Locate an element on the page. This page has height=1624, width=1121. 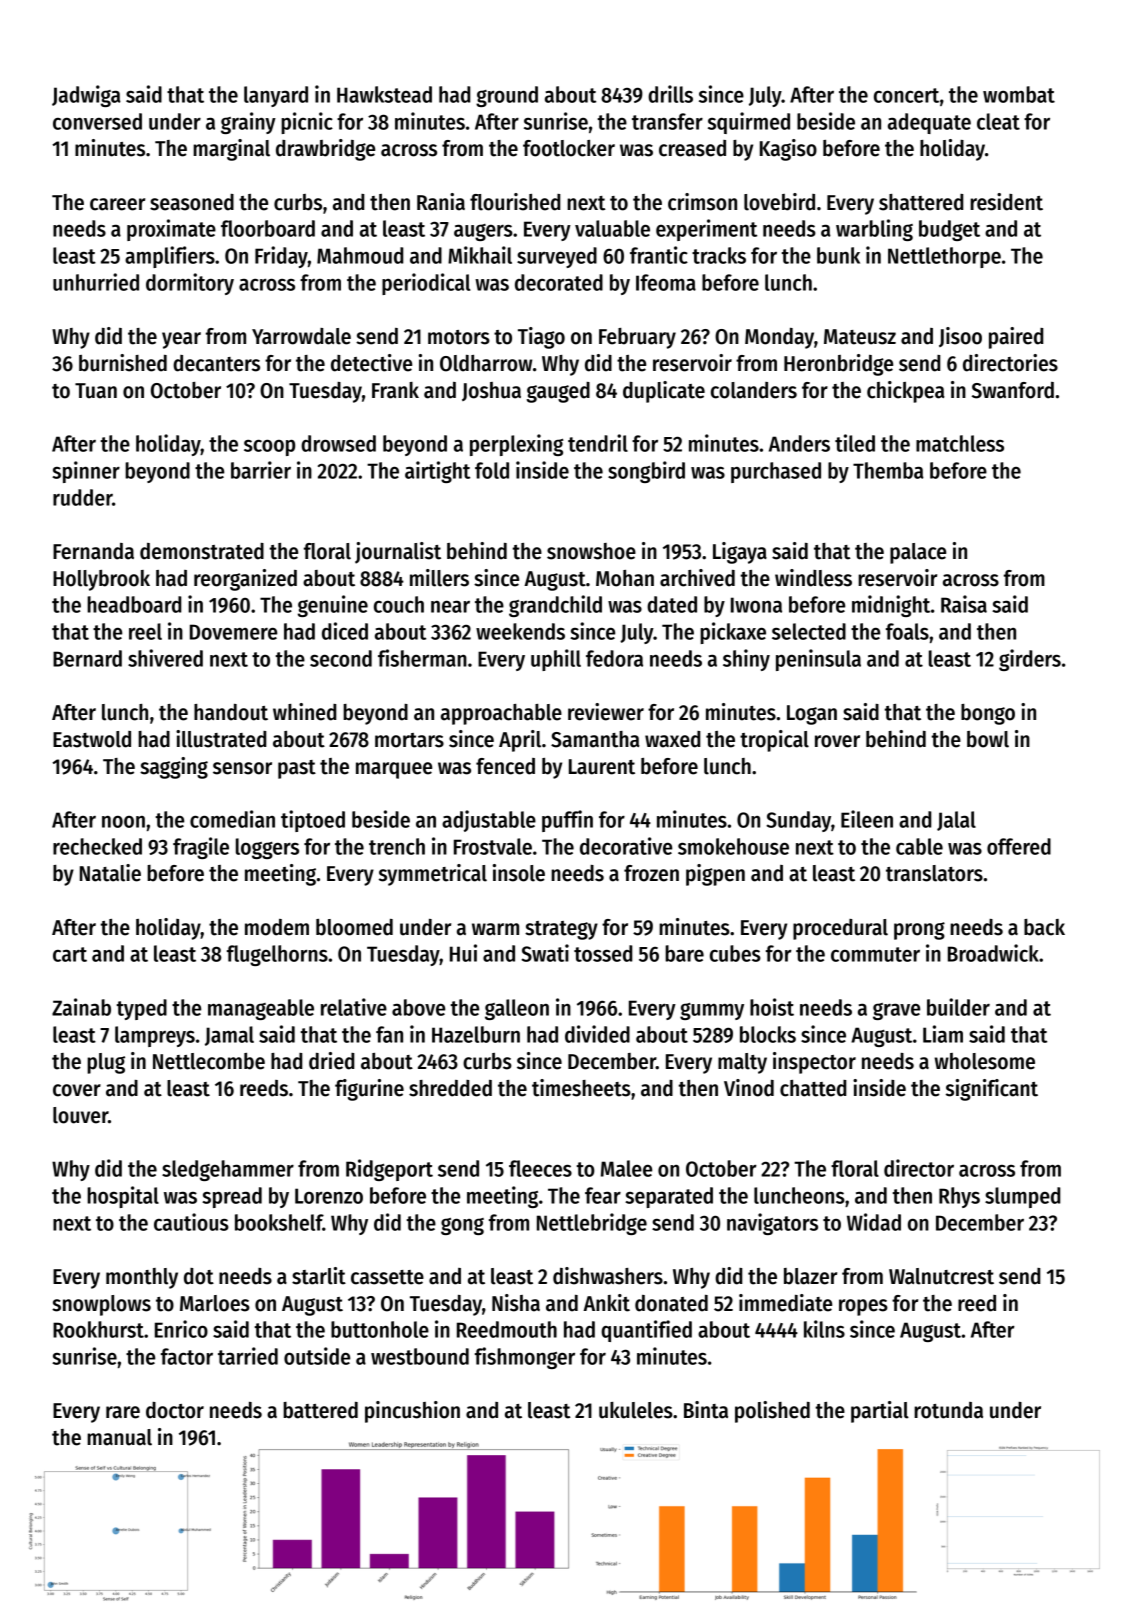
midnight is located at coordinates (891, 606).
